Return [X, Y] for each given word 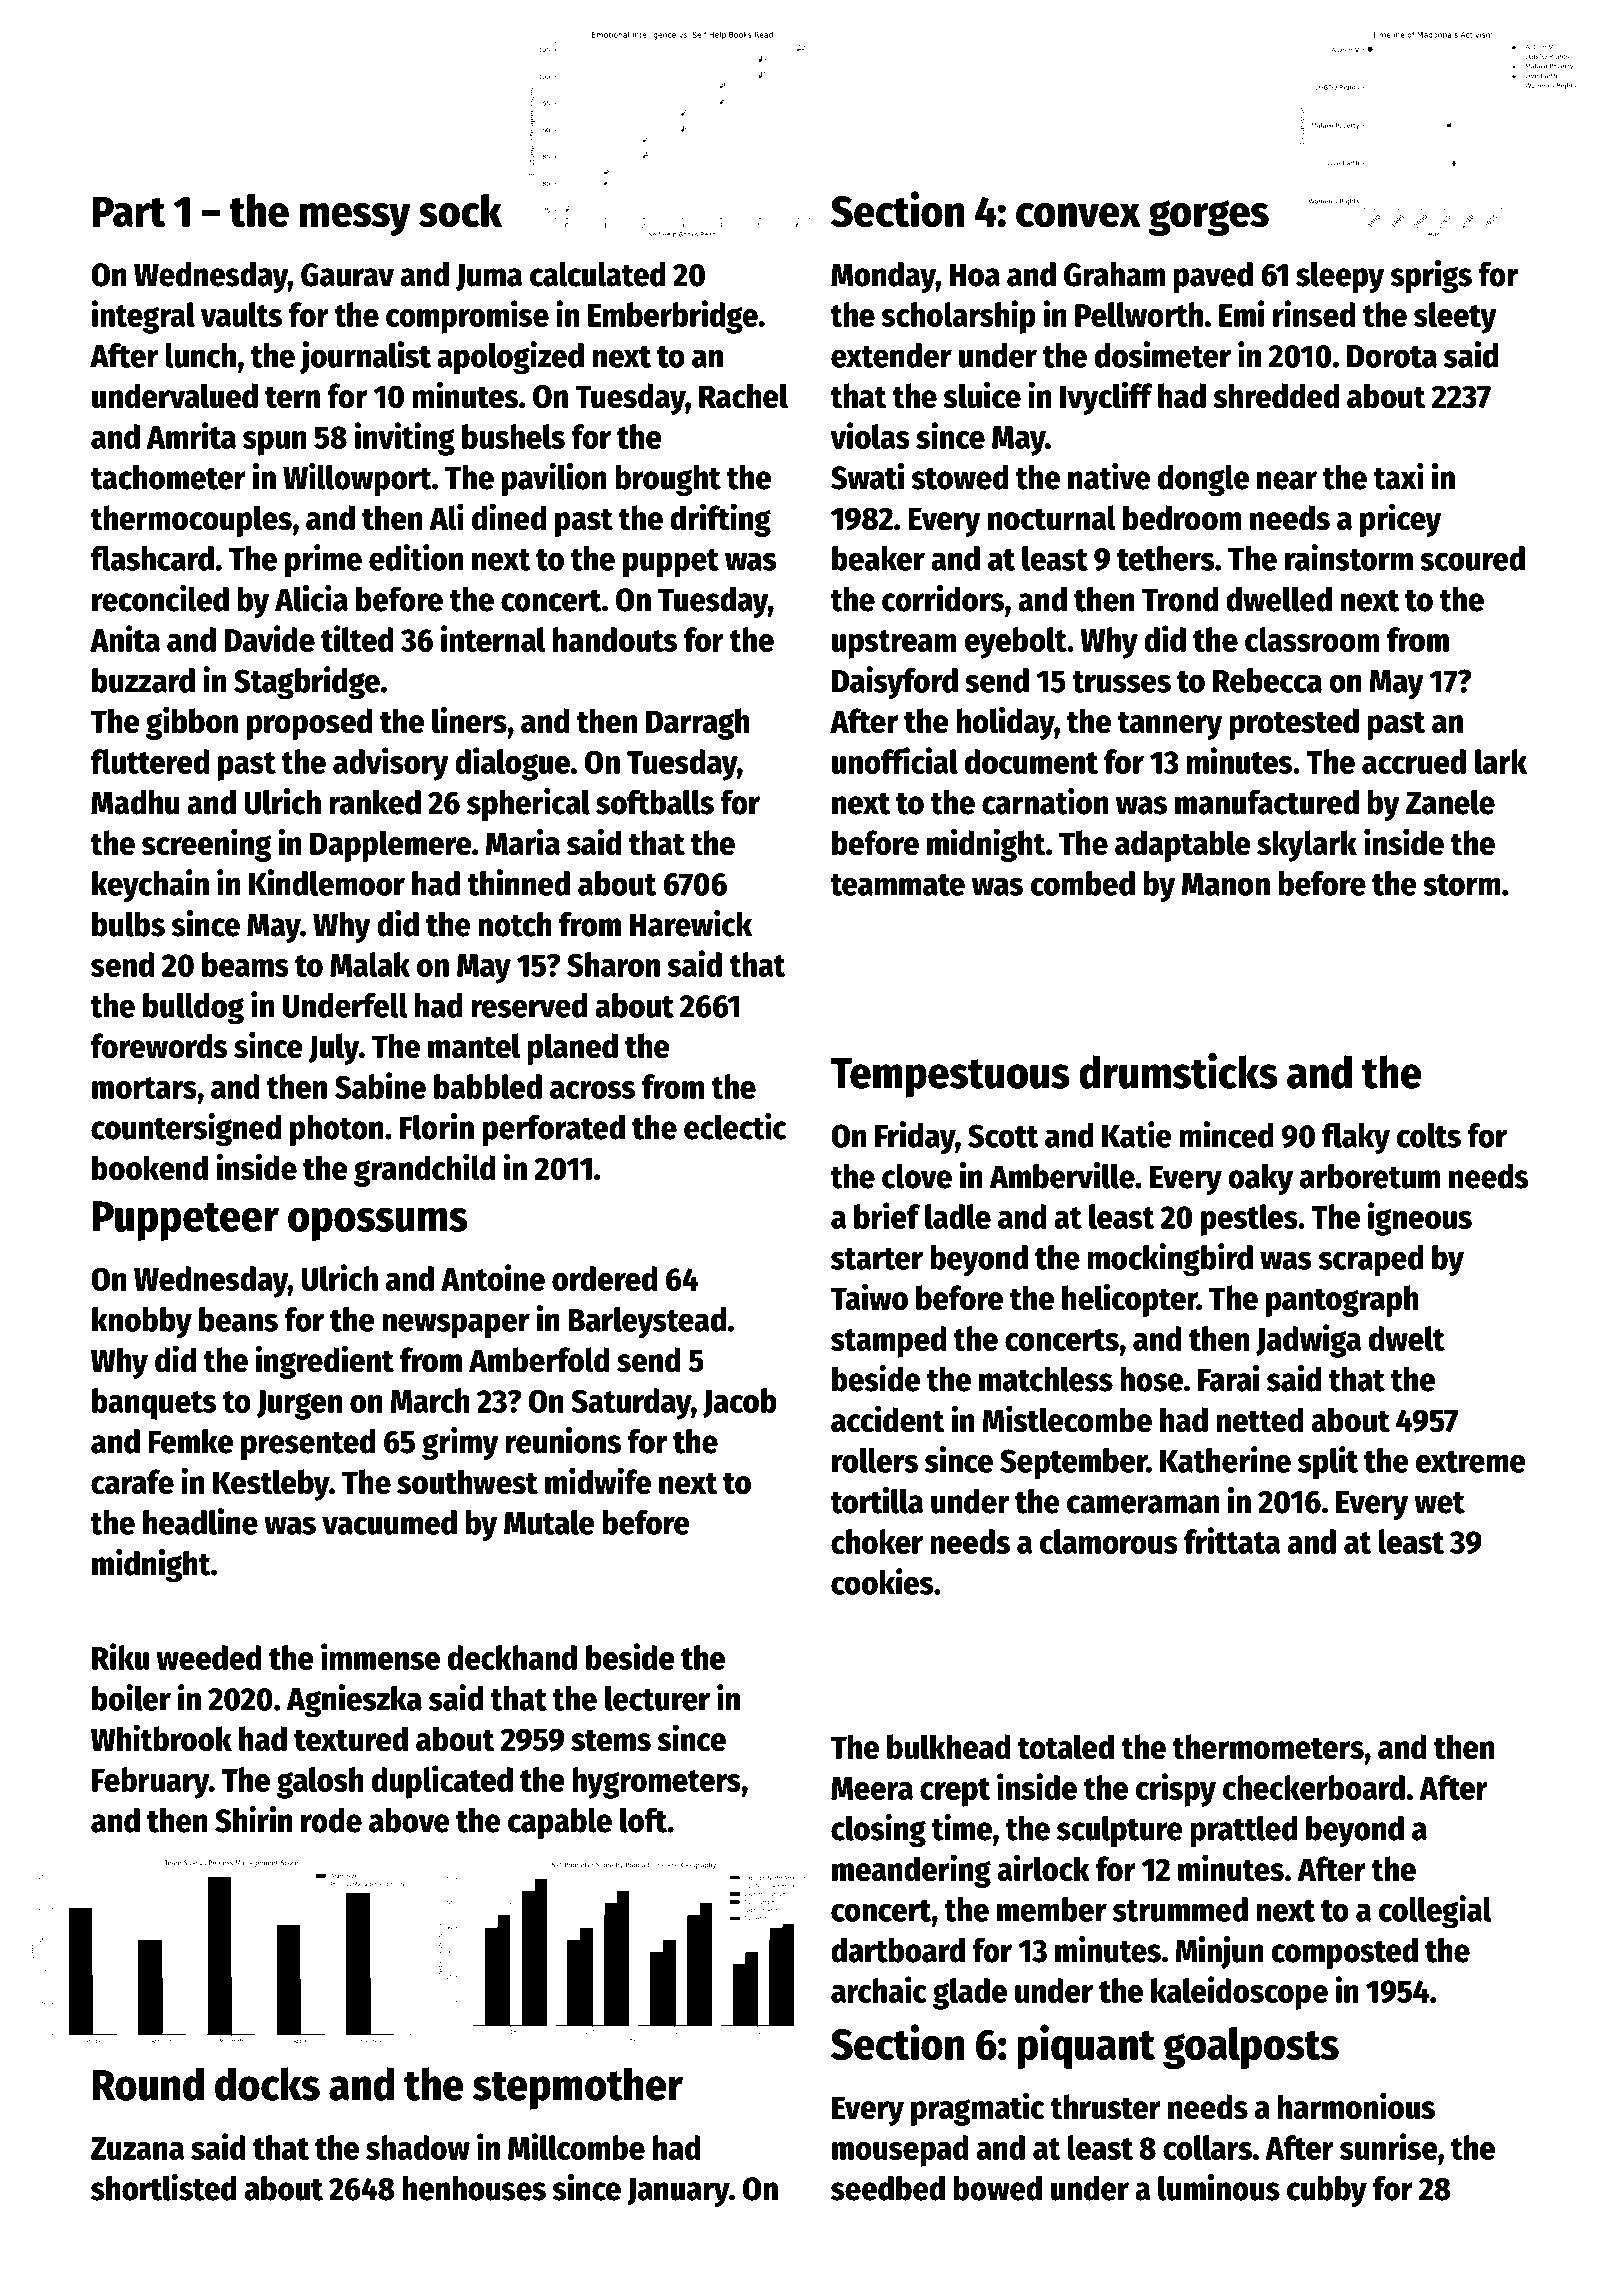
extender [891, 355]
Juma [489, 278]
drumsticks [1178, 1071]
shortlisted [164, 2187]
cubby [1327, 2191]
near [1287, 480]
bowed [998, 2188]
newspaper [456, 1326]
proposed [310, 724]
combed [1082, 883]
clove [917, 1176]
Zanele [1450, 802]
